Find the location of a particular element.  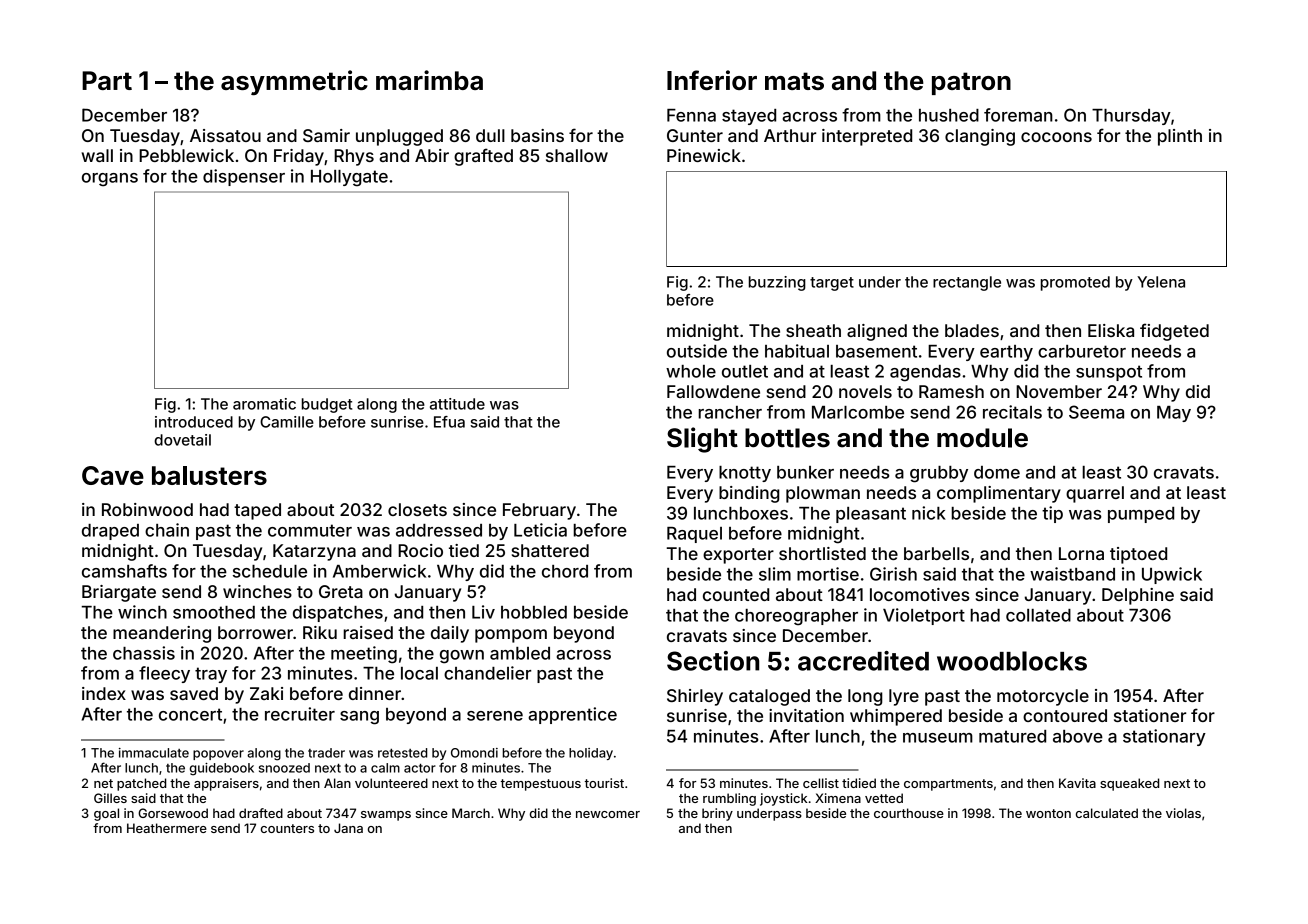

marimba is located at coordinates (429, 80).
